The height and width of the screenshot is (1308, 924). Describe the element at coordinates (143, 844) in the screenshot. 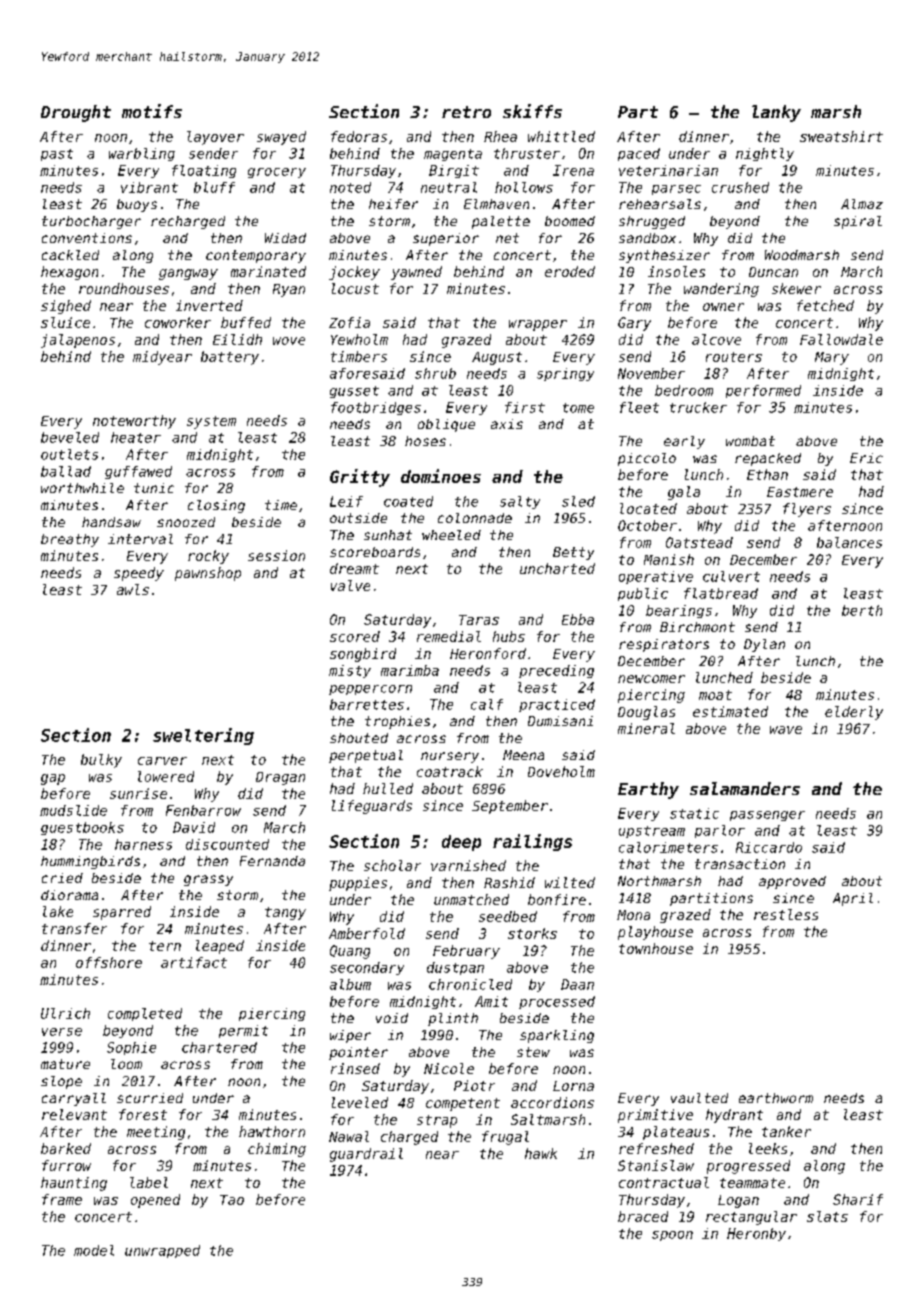

I see `harness` at that location.
